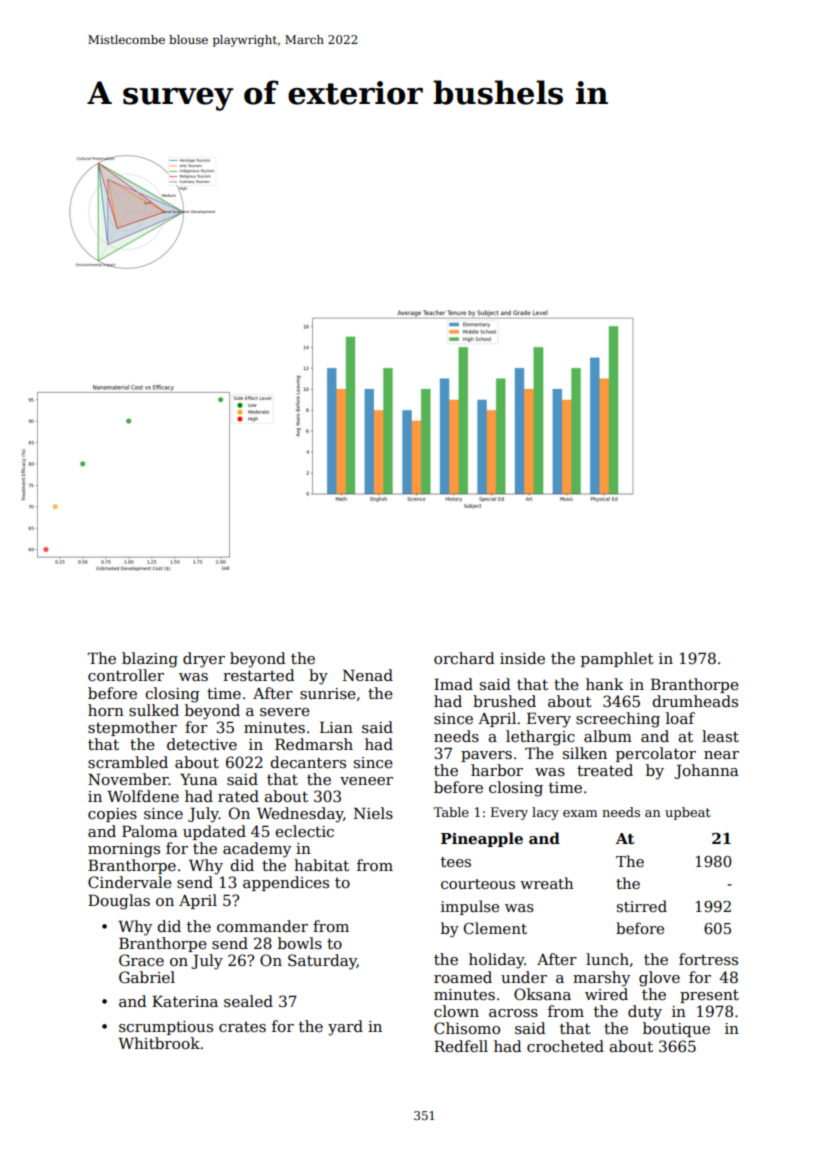  Describe the element at coordinates (248, 1001) in the page. I see `sealed` at that location.
